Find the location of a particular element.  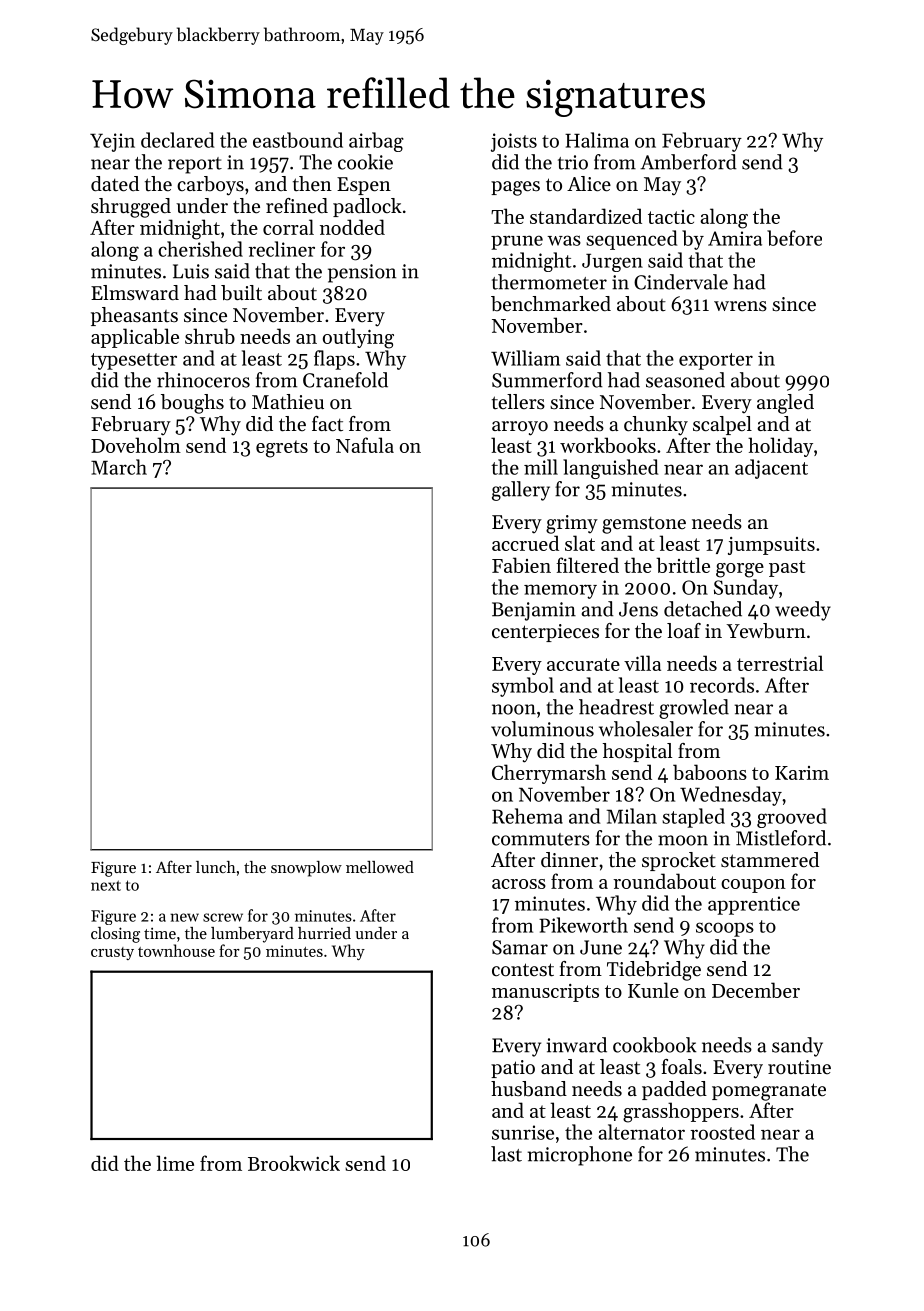

husband is located at coordinates (529, 1089).
